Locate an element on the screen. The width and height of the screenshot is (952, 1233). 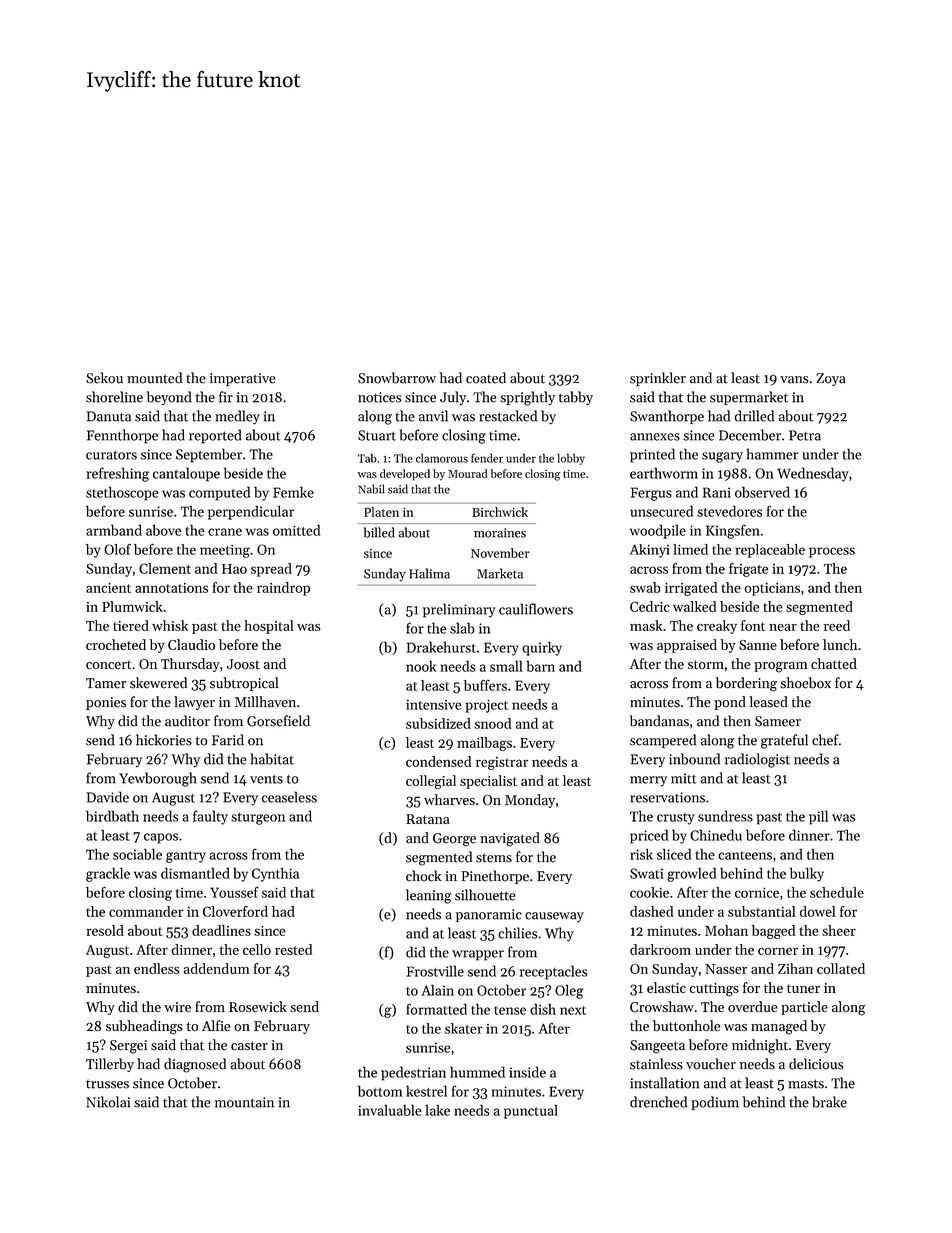
sprinkler is located at coordinates (658, 379).
